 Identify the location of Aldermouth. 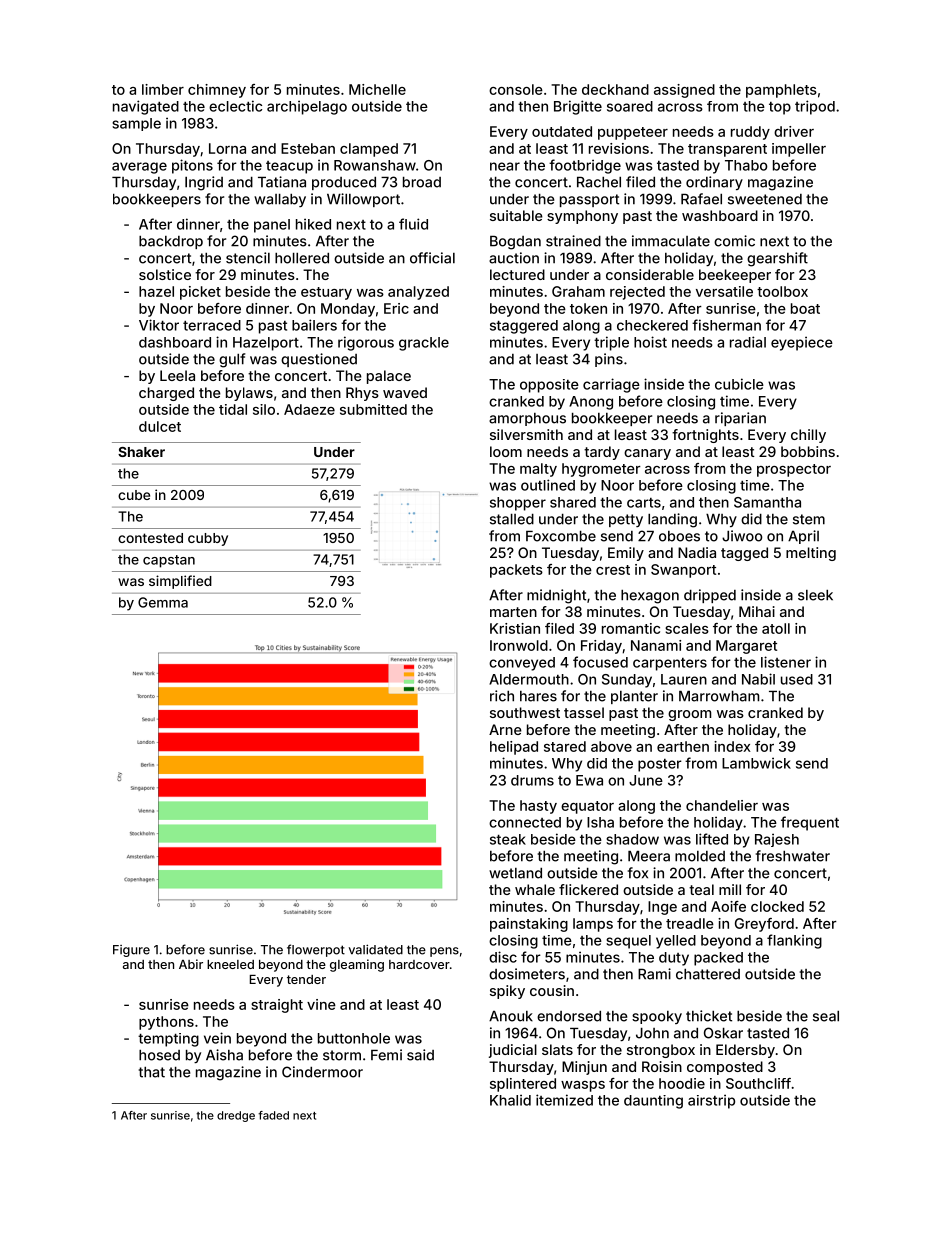
(529, 679).
